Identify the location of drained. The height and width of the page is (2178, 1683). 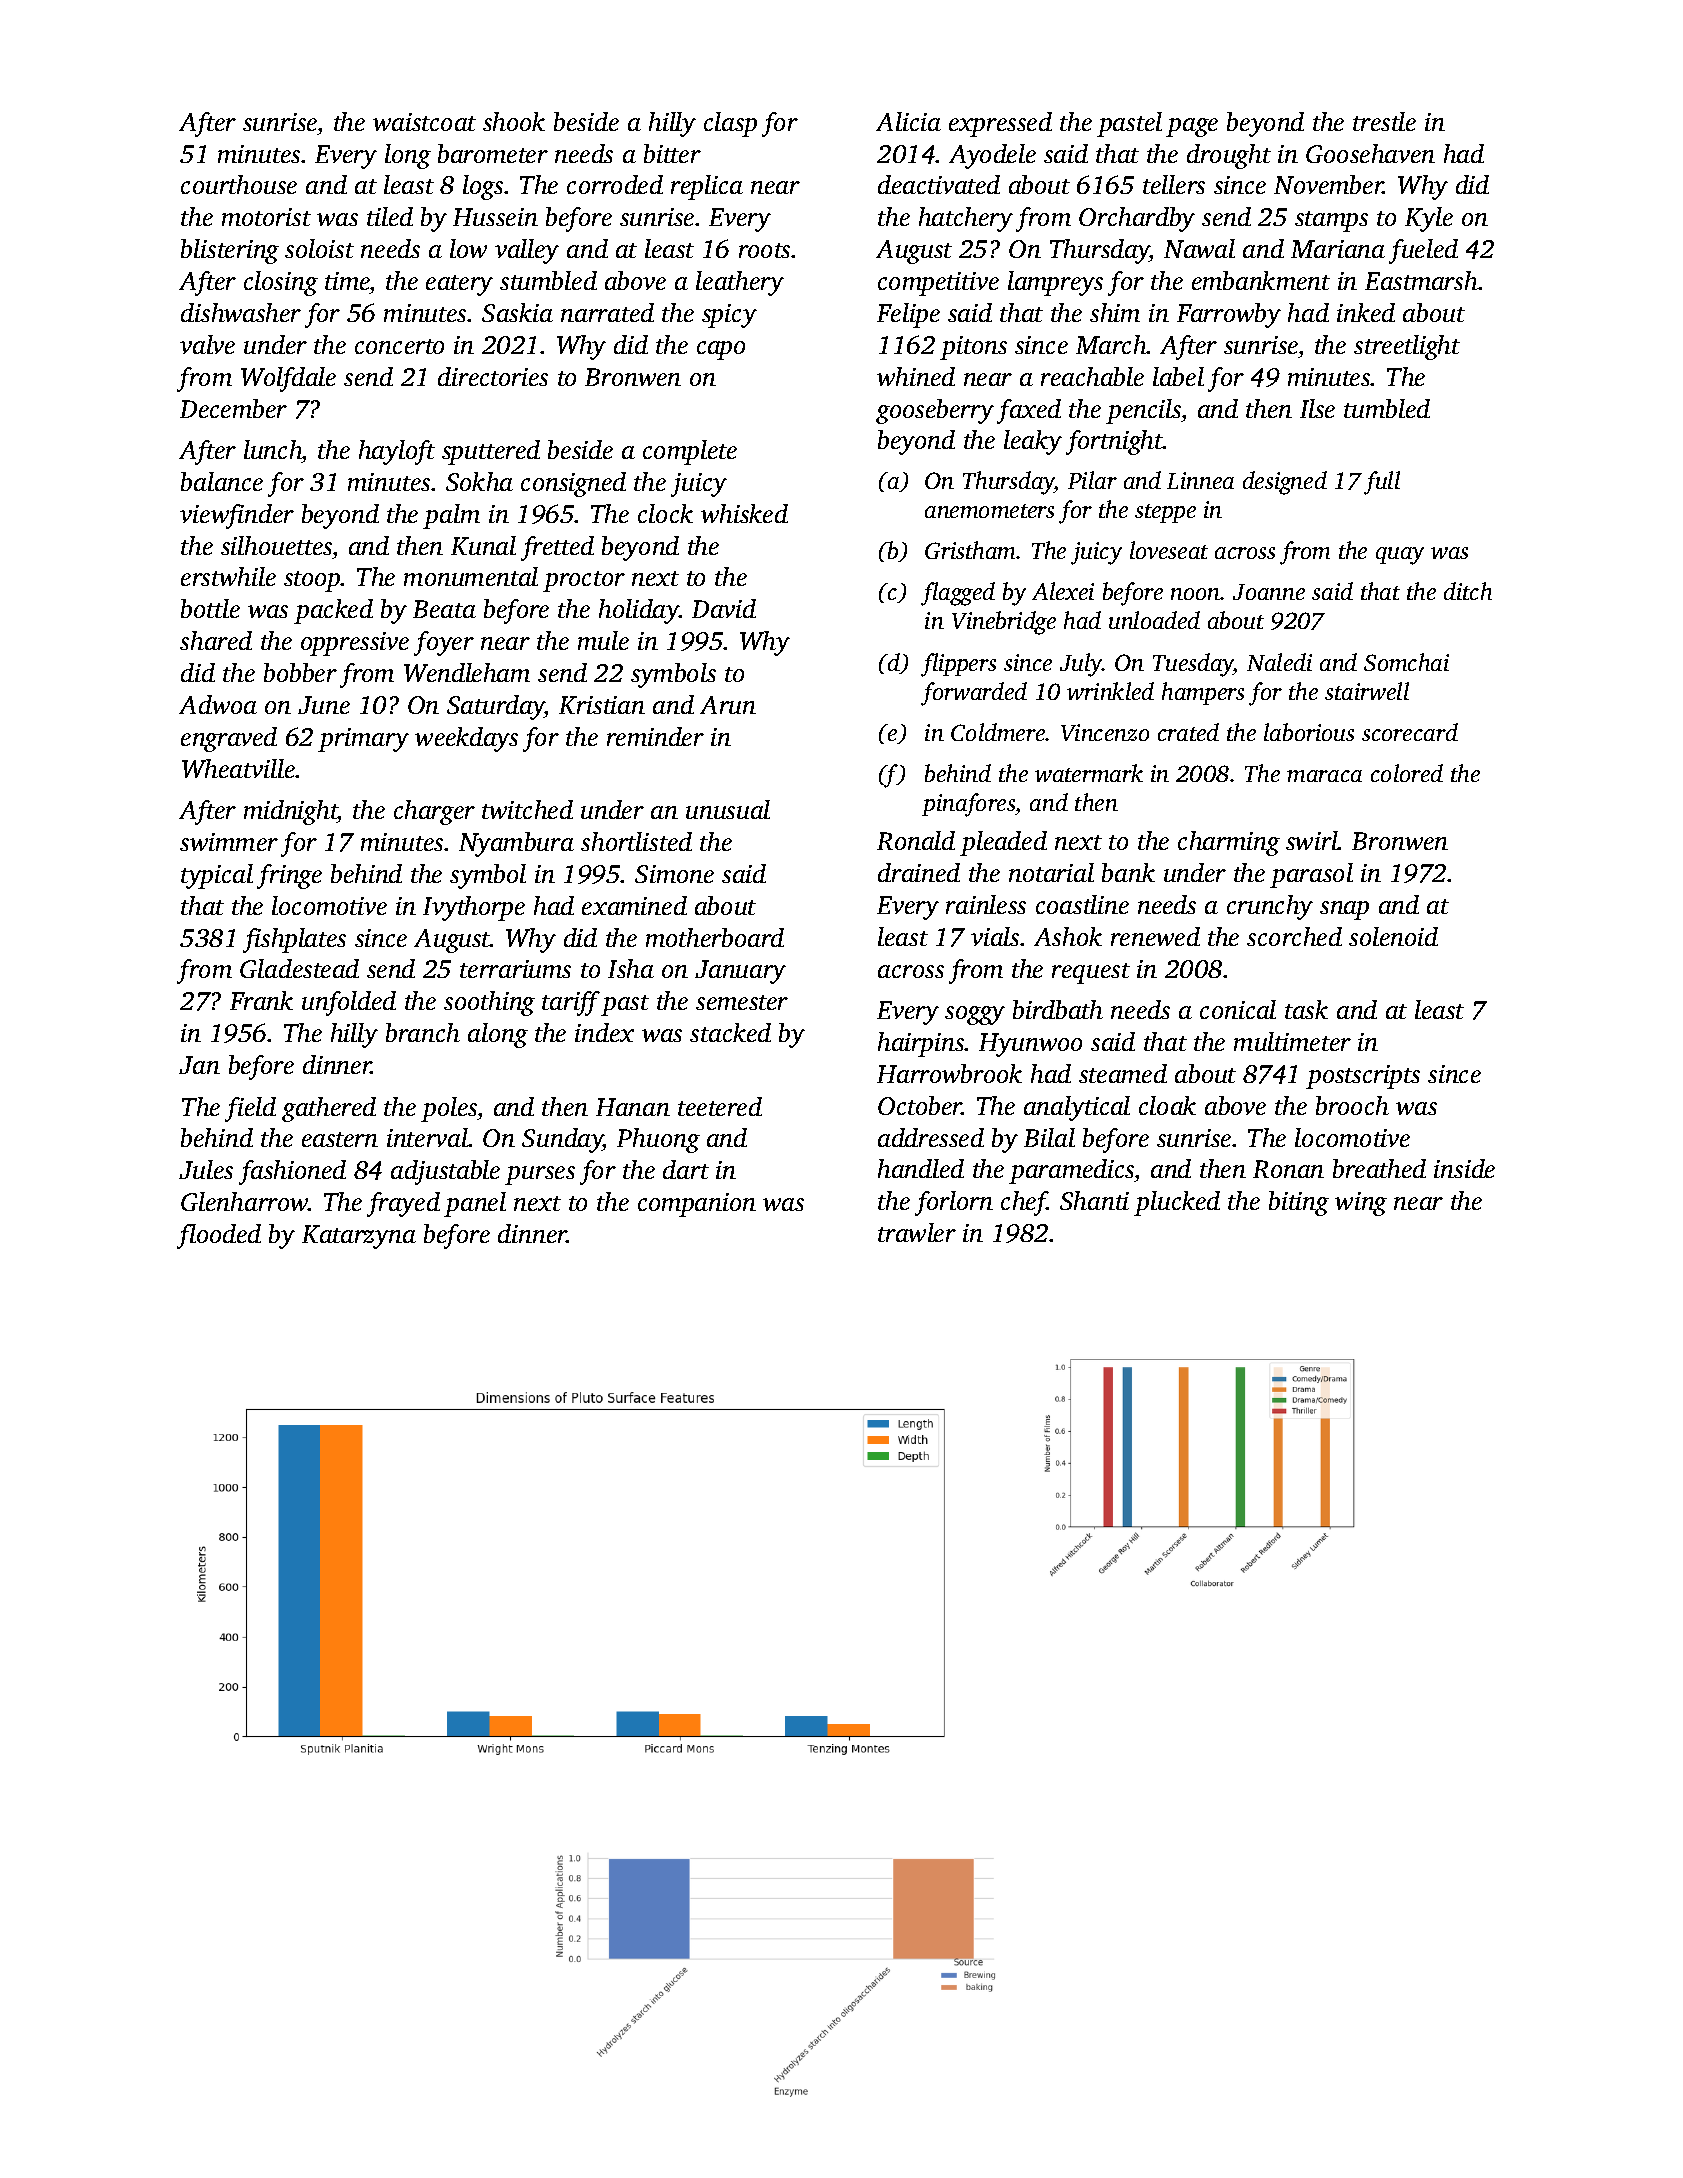
(919, 872).
